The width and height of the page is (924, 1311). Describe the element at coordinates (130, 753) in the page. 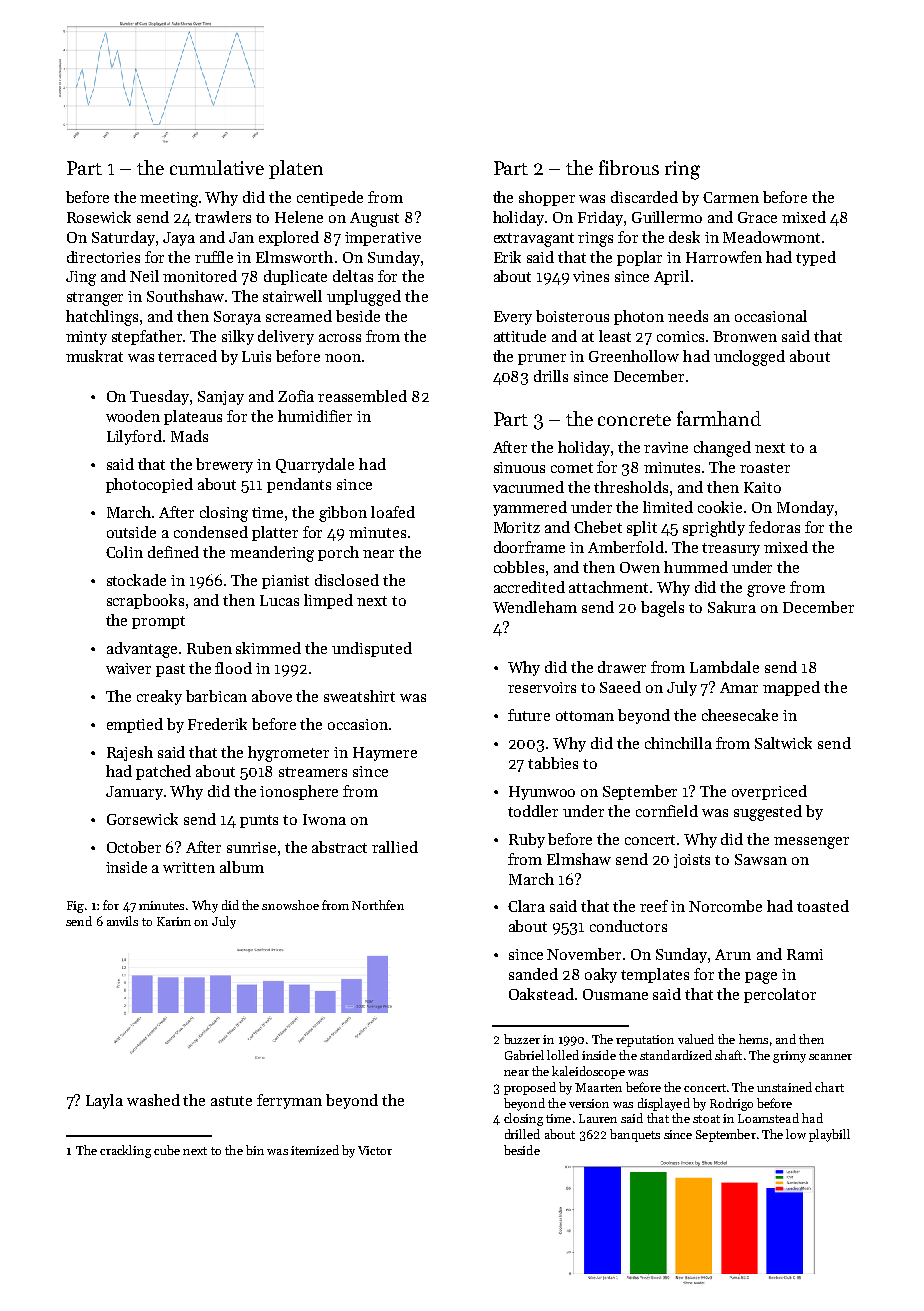

I see `Rajesh` at that location.
